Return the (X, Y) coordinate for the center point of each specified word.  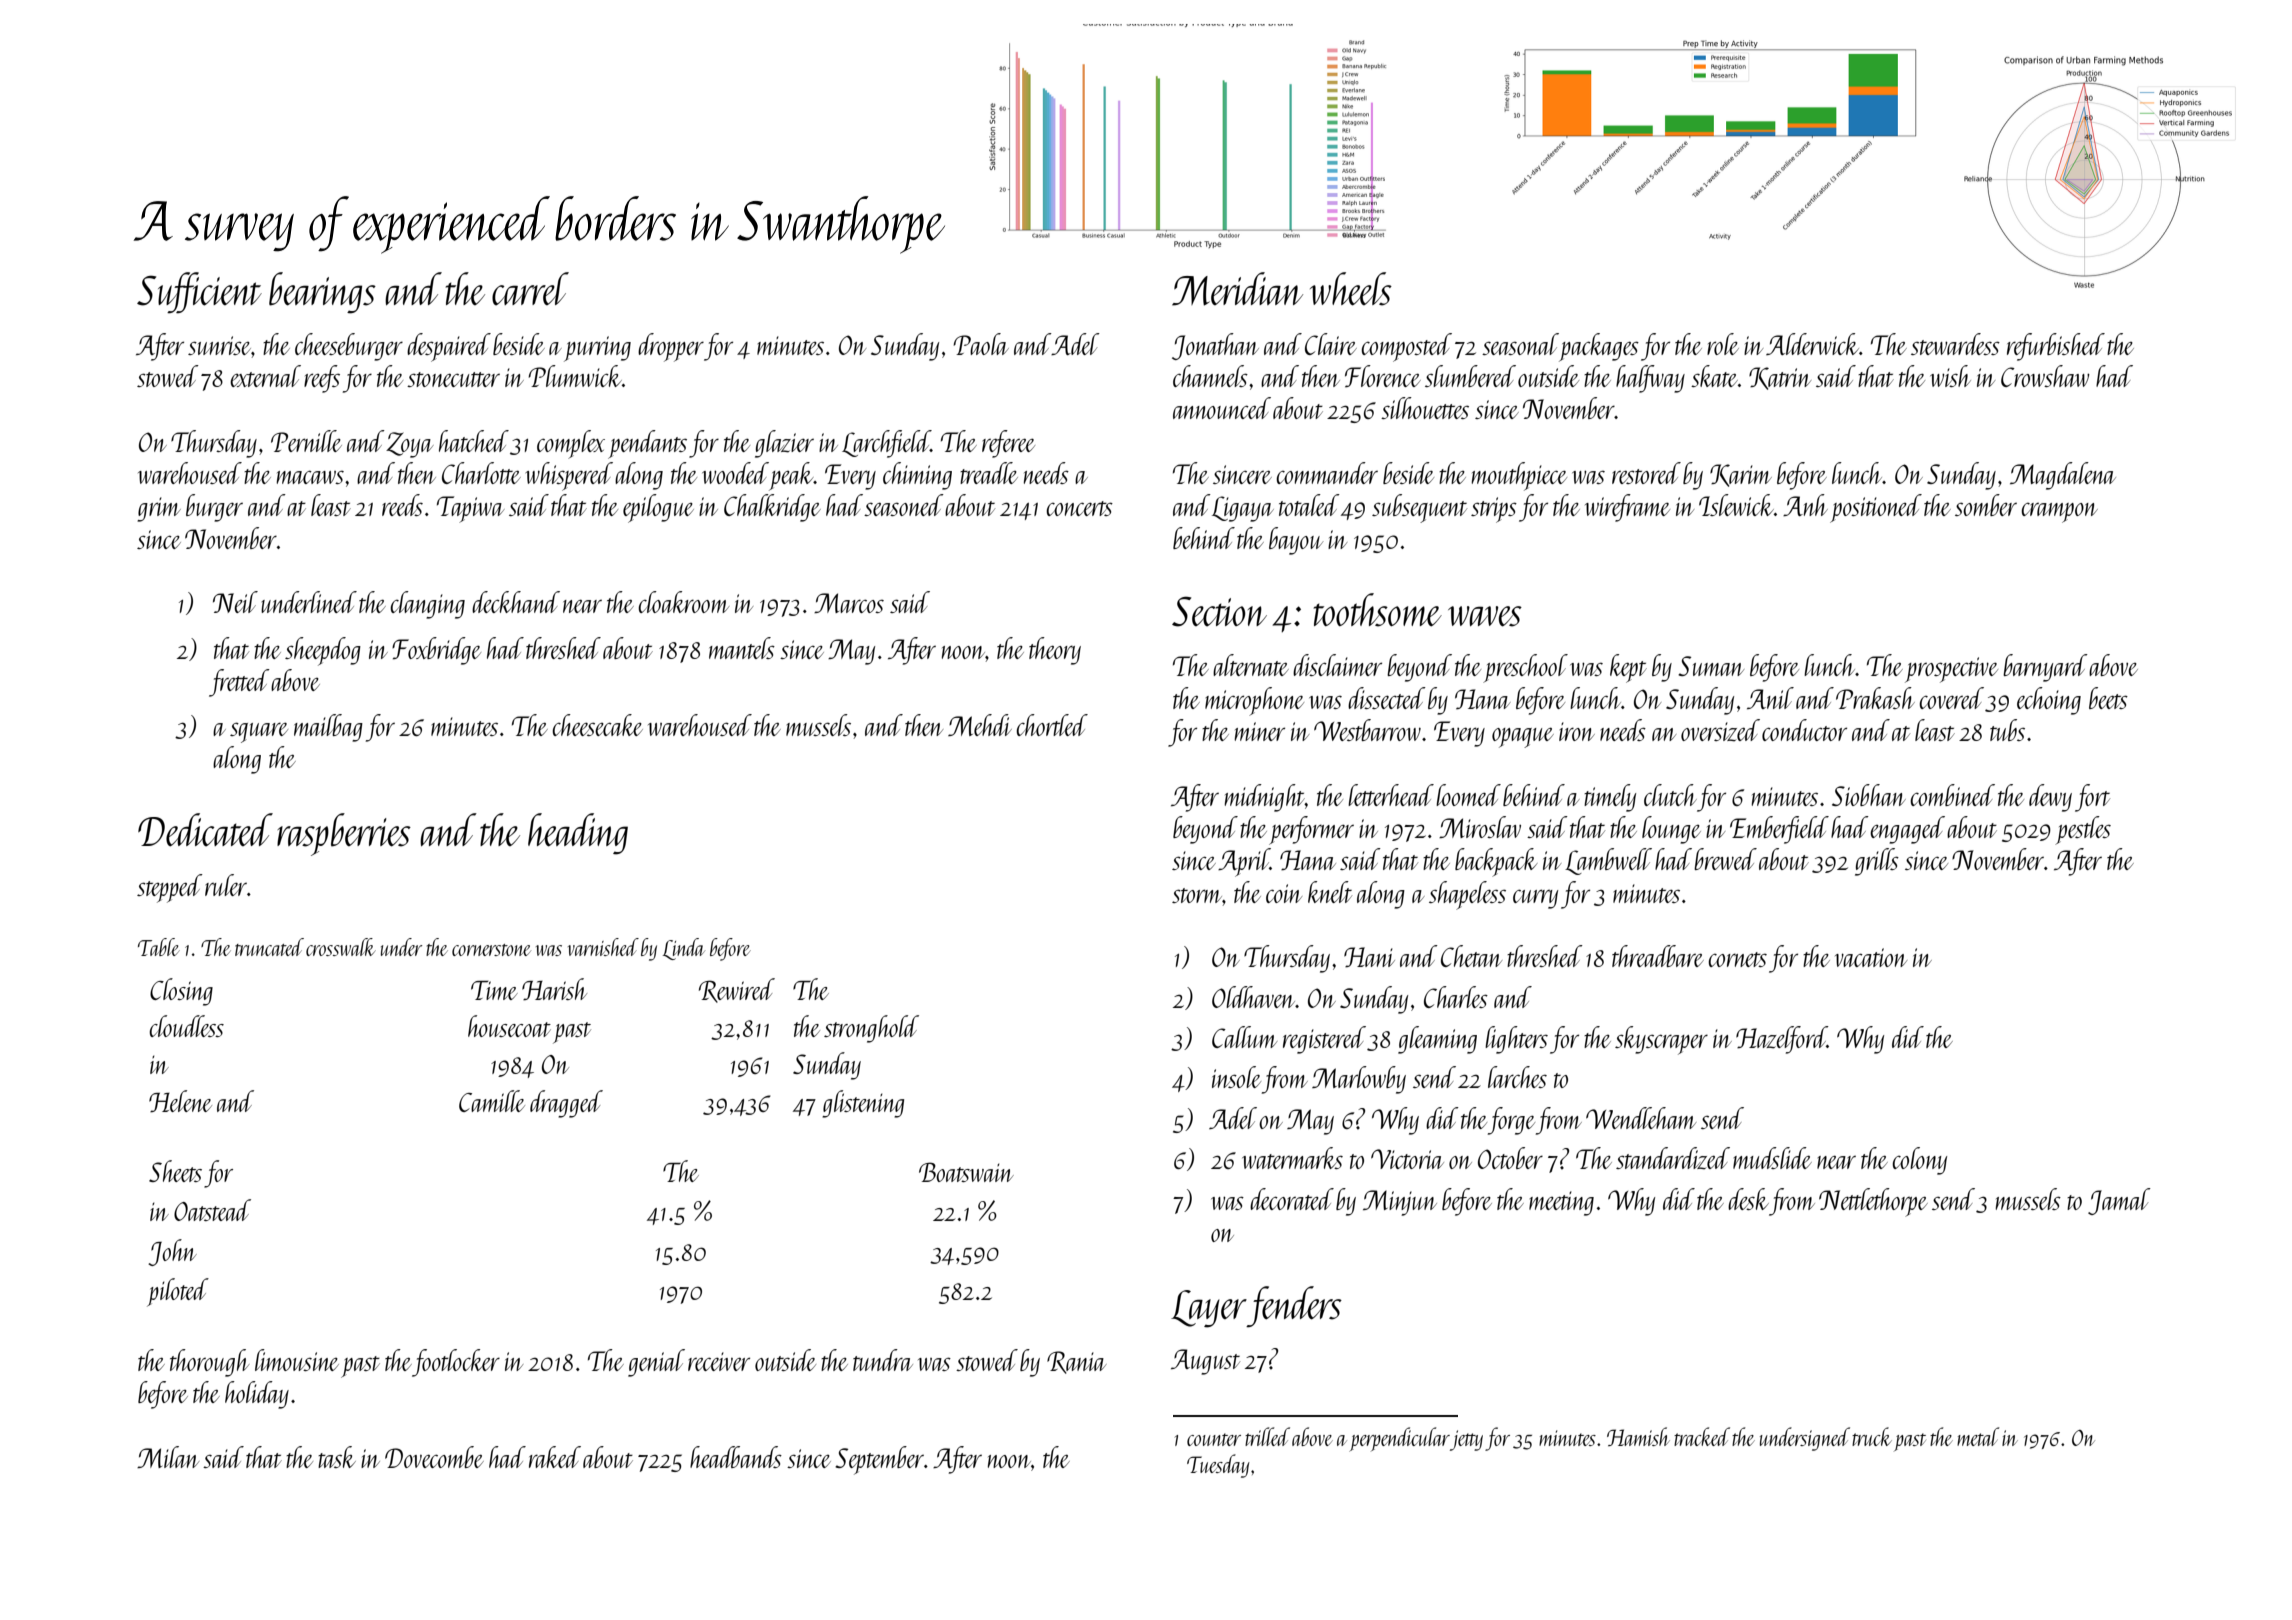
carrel (530, 289)
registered (1324, 1040)
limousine (297, 1360)
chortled (1052, 725)
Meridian (1237, 289)
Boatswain (966, 1172)
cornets (1737, 959)
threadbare (1658, 956)
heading (578, 834)
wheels (1351, 289)
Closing (181, 992)
